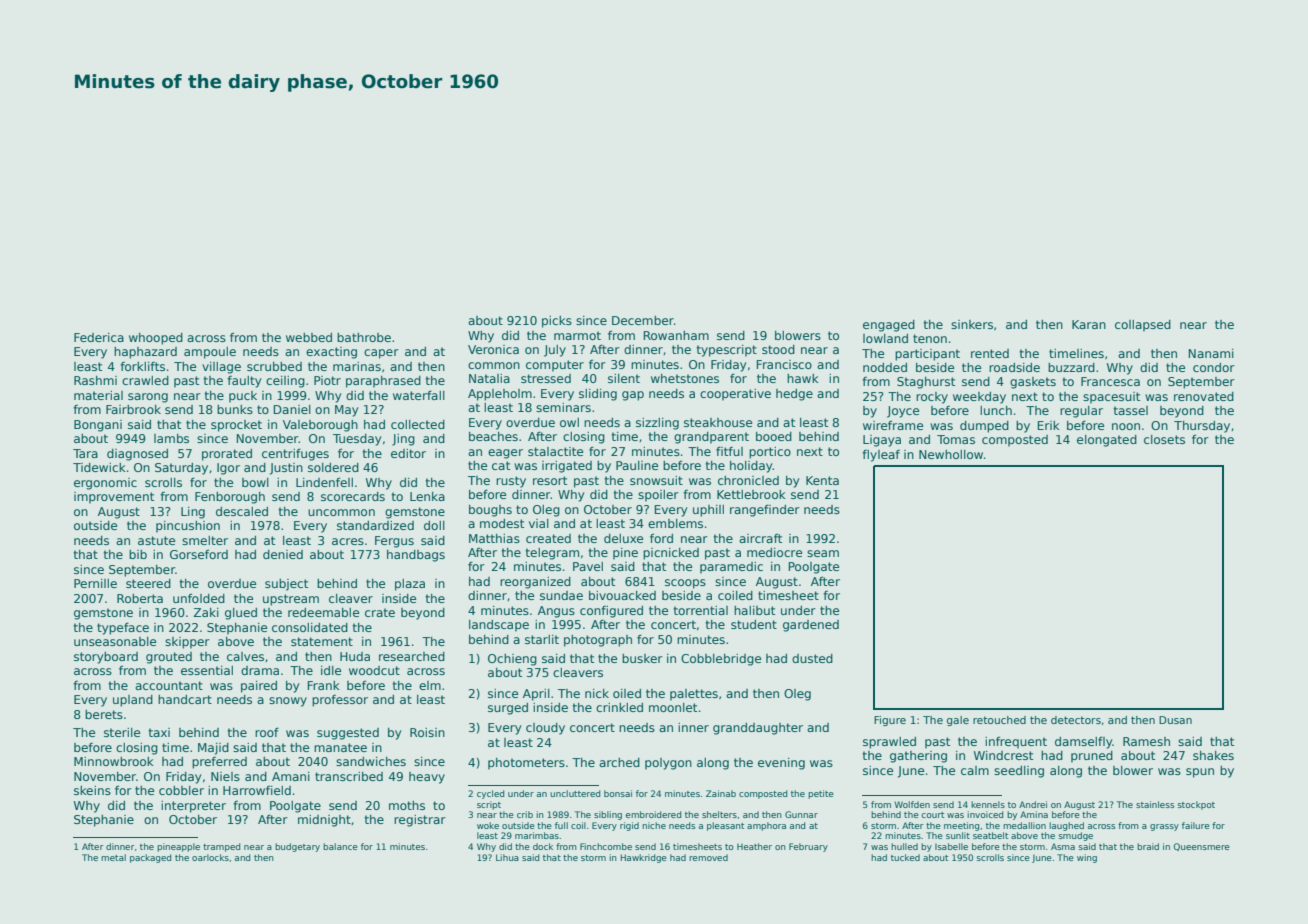 The width and height of the document is (1308, 924). I want to click on collapsed, so click(1143, 326).
